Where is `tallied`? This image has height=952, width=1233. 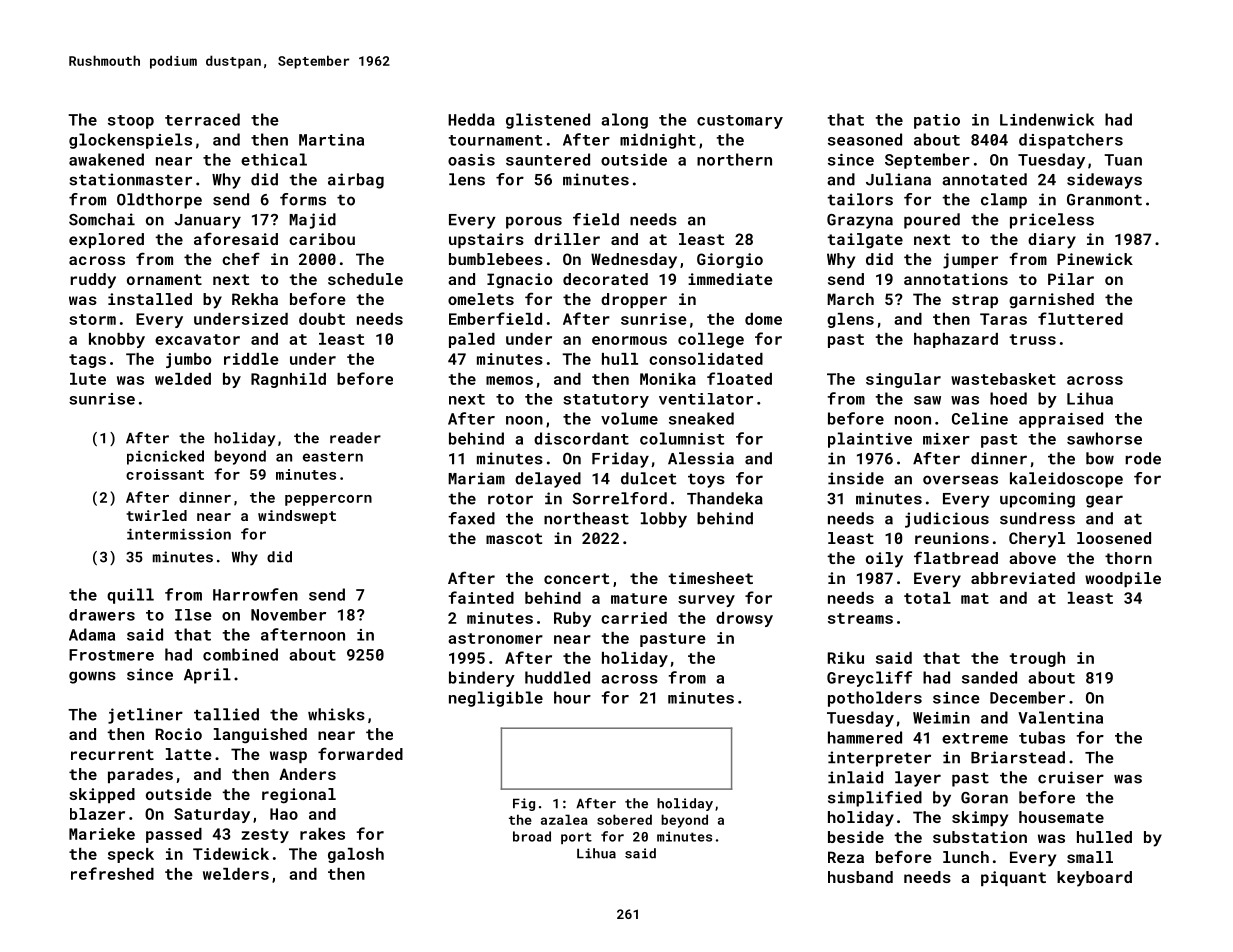
tallied is located at coordinates (226, 714).
